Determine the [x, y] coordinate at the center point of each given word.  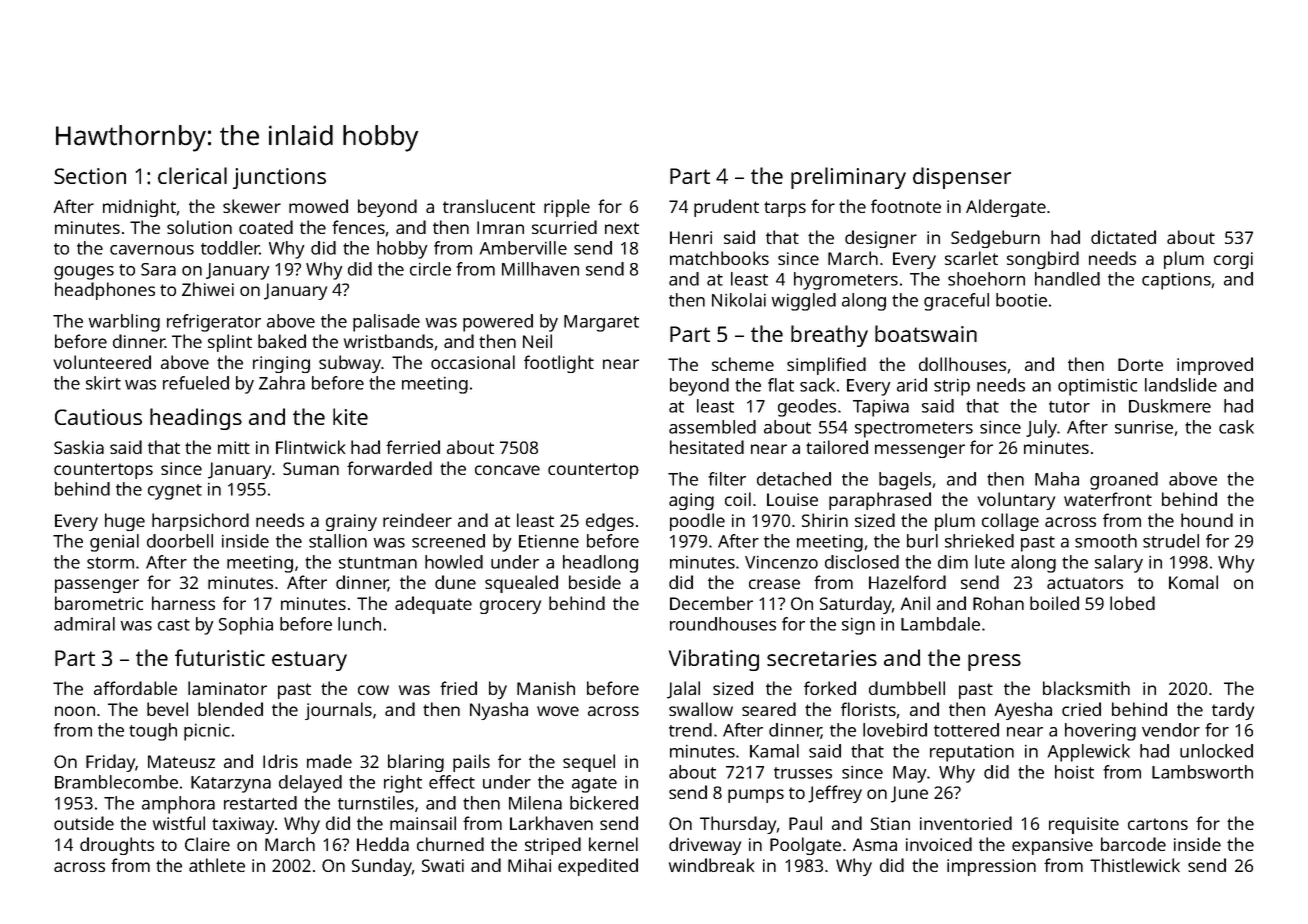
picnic [207, 732]
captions [1176, 281]
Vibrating [714, 660]
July [1041, 429]
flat [781, 385]
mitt [234, 447]
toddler [230, 248]
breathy [829, 336]
